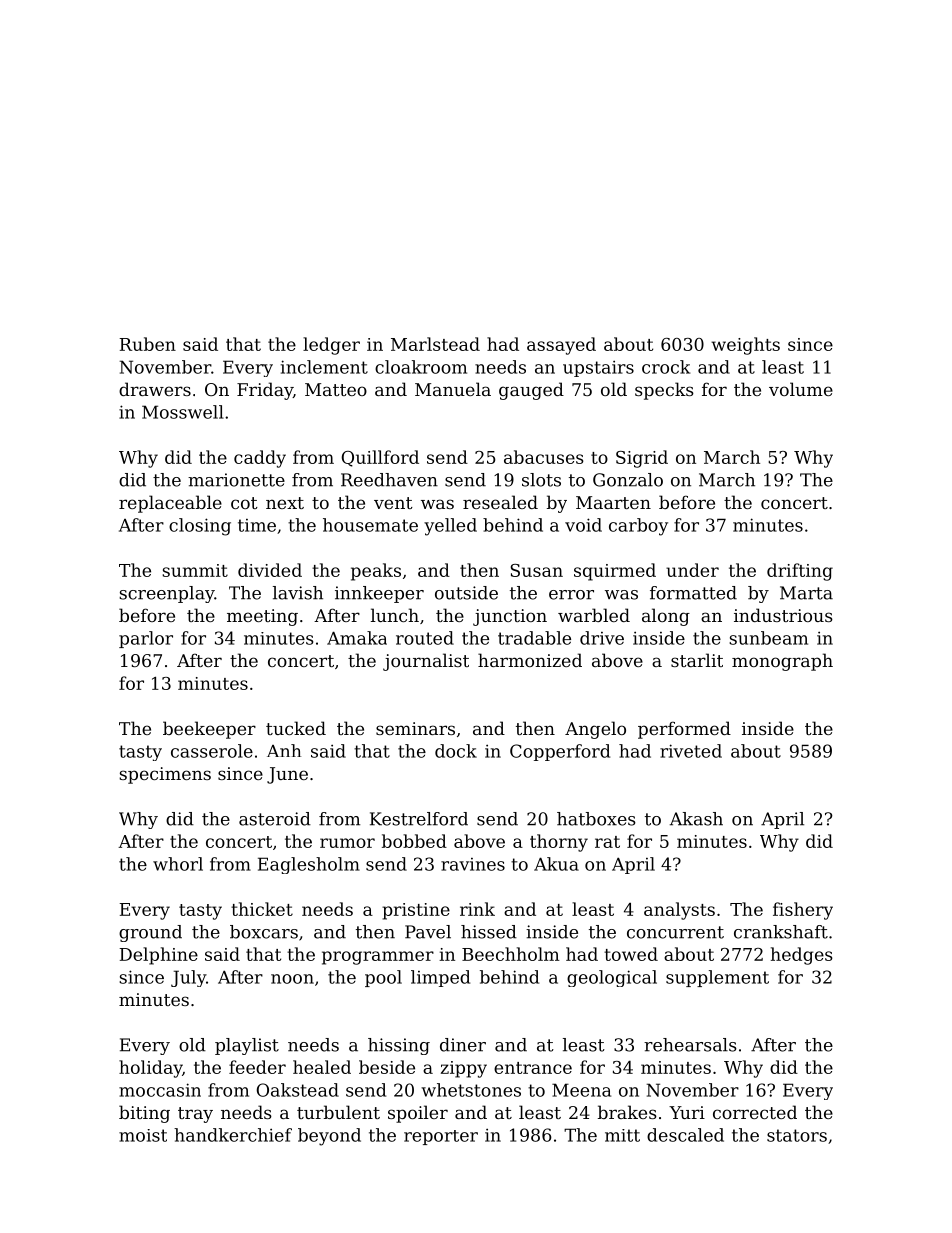  Describe the element at coordinates (768, 638) in the document. I see `sunbeam` at that location.
